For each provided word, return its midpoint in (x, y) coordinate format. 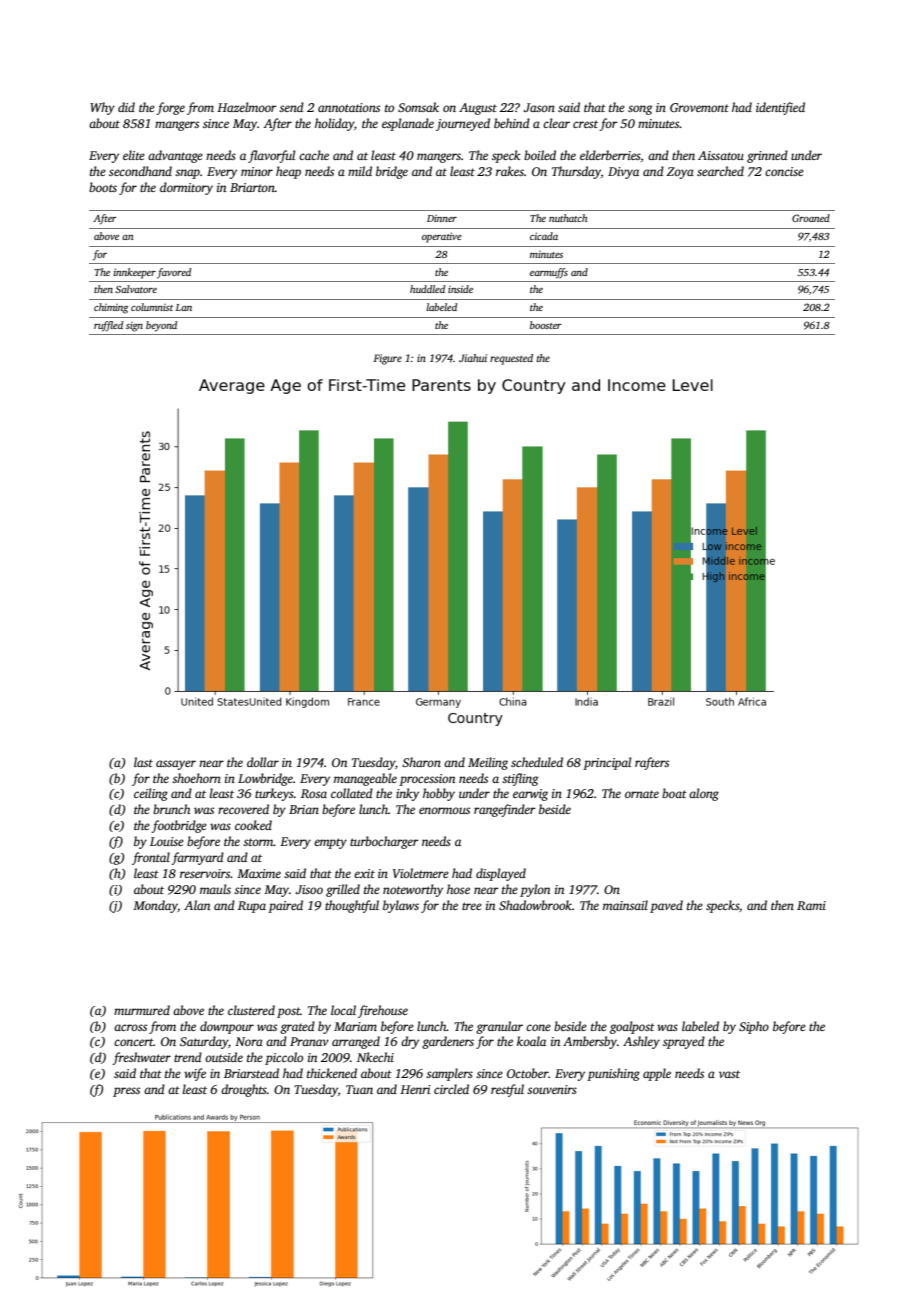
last (143, 762)
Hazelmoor (247, 107)
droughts (244, 1090)
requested (511, 359)
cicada (544, 236)
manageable (365, 779)
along (704, 794)
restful (507, 1090)
